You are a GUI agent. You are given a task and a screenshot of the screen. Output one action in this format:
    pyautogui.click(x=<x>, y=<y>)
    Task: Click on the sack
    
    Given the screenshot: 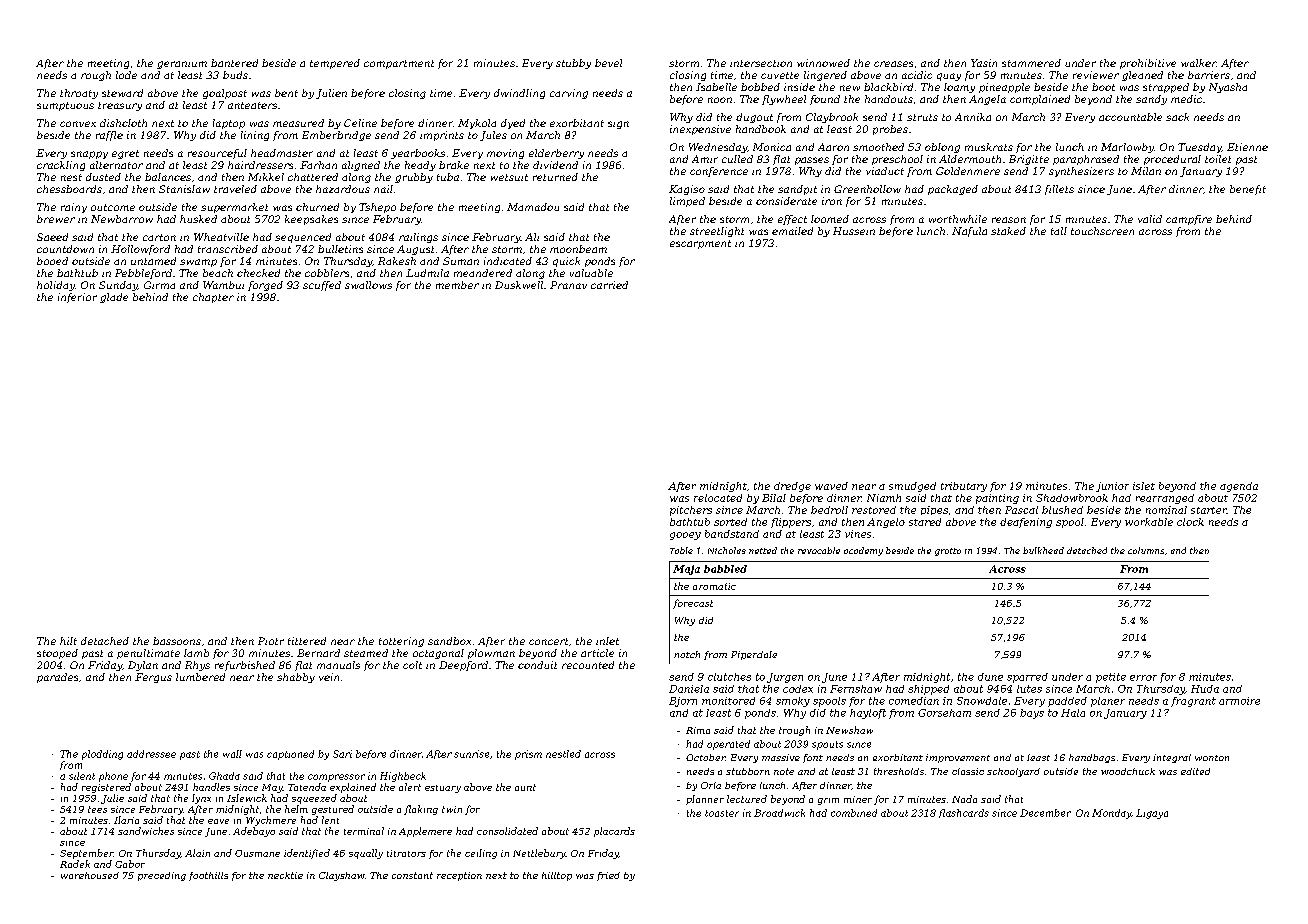 What is the action you would take?
    pyautogui.click(x=1177, y=117)
